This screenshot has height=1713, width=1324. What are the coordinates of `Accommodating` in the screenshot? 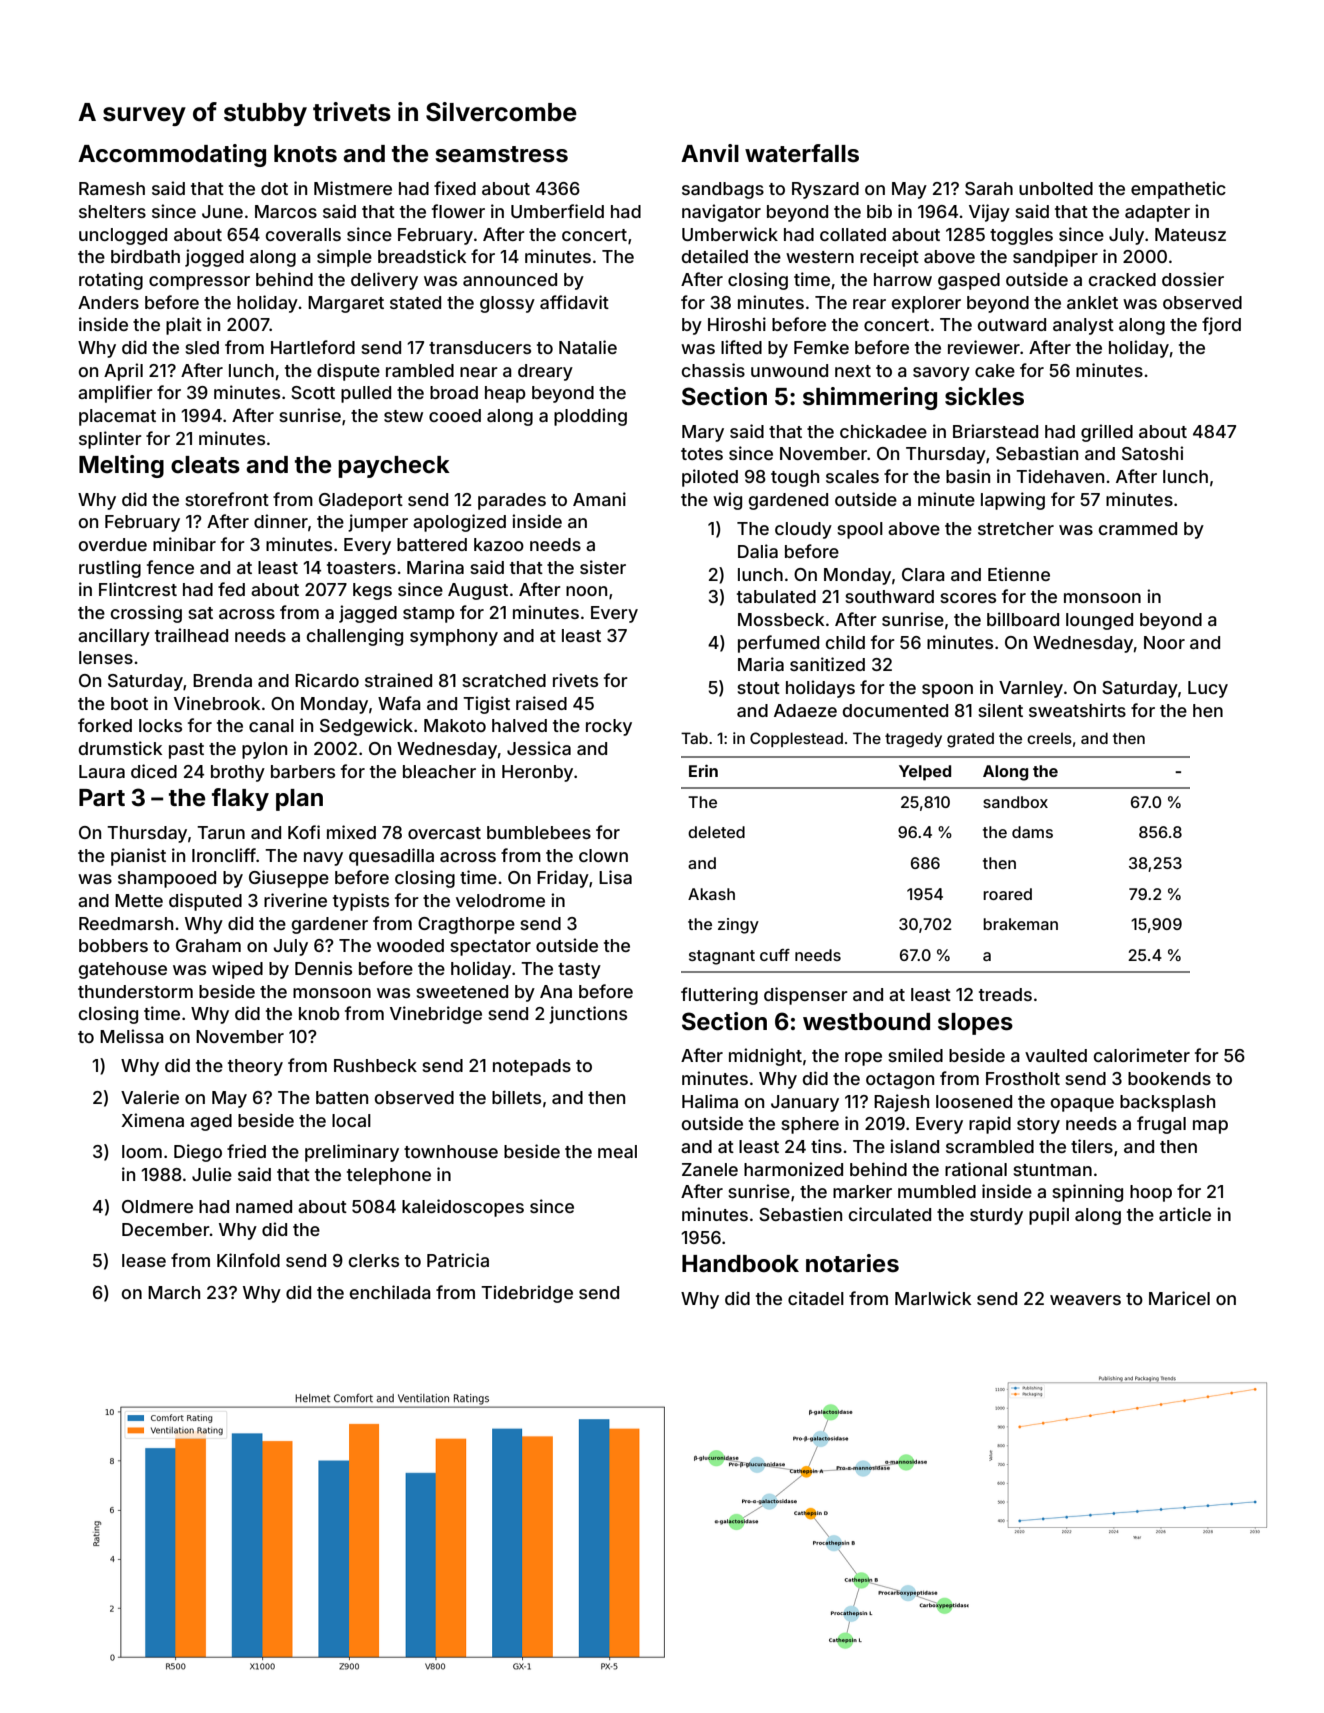 It's located at (172, 155).
